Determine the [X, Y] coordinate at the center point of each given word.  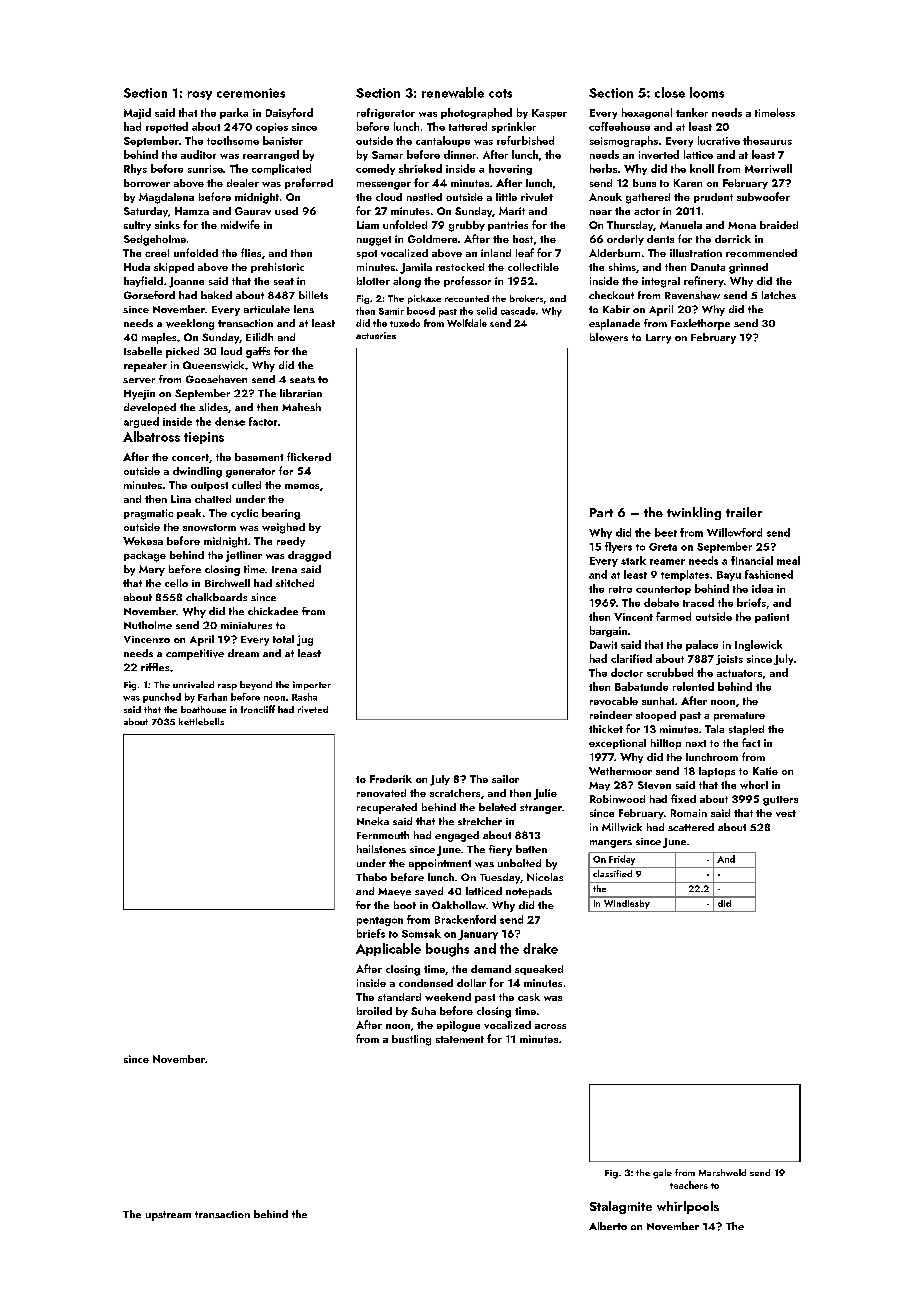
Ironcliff [258, 709]
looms [707, 92]
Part [601, 512]
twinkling [694, 513]
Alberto [608, 1226]
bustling [411, 1040]
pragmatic [148, 514]
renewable [453, 92]
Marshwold [722, 1172]
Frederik [391, 779]
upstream [168, 1216]
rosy [200, 95]
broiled [374, 1011]
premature [739, 716]
